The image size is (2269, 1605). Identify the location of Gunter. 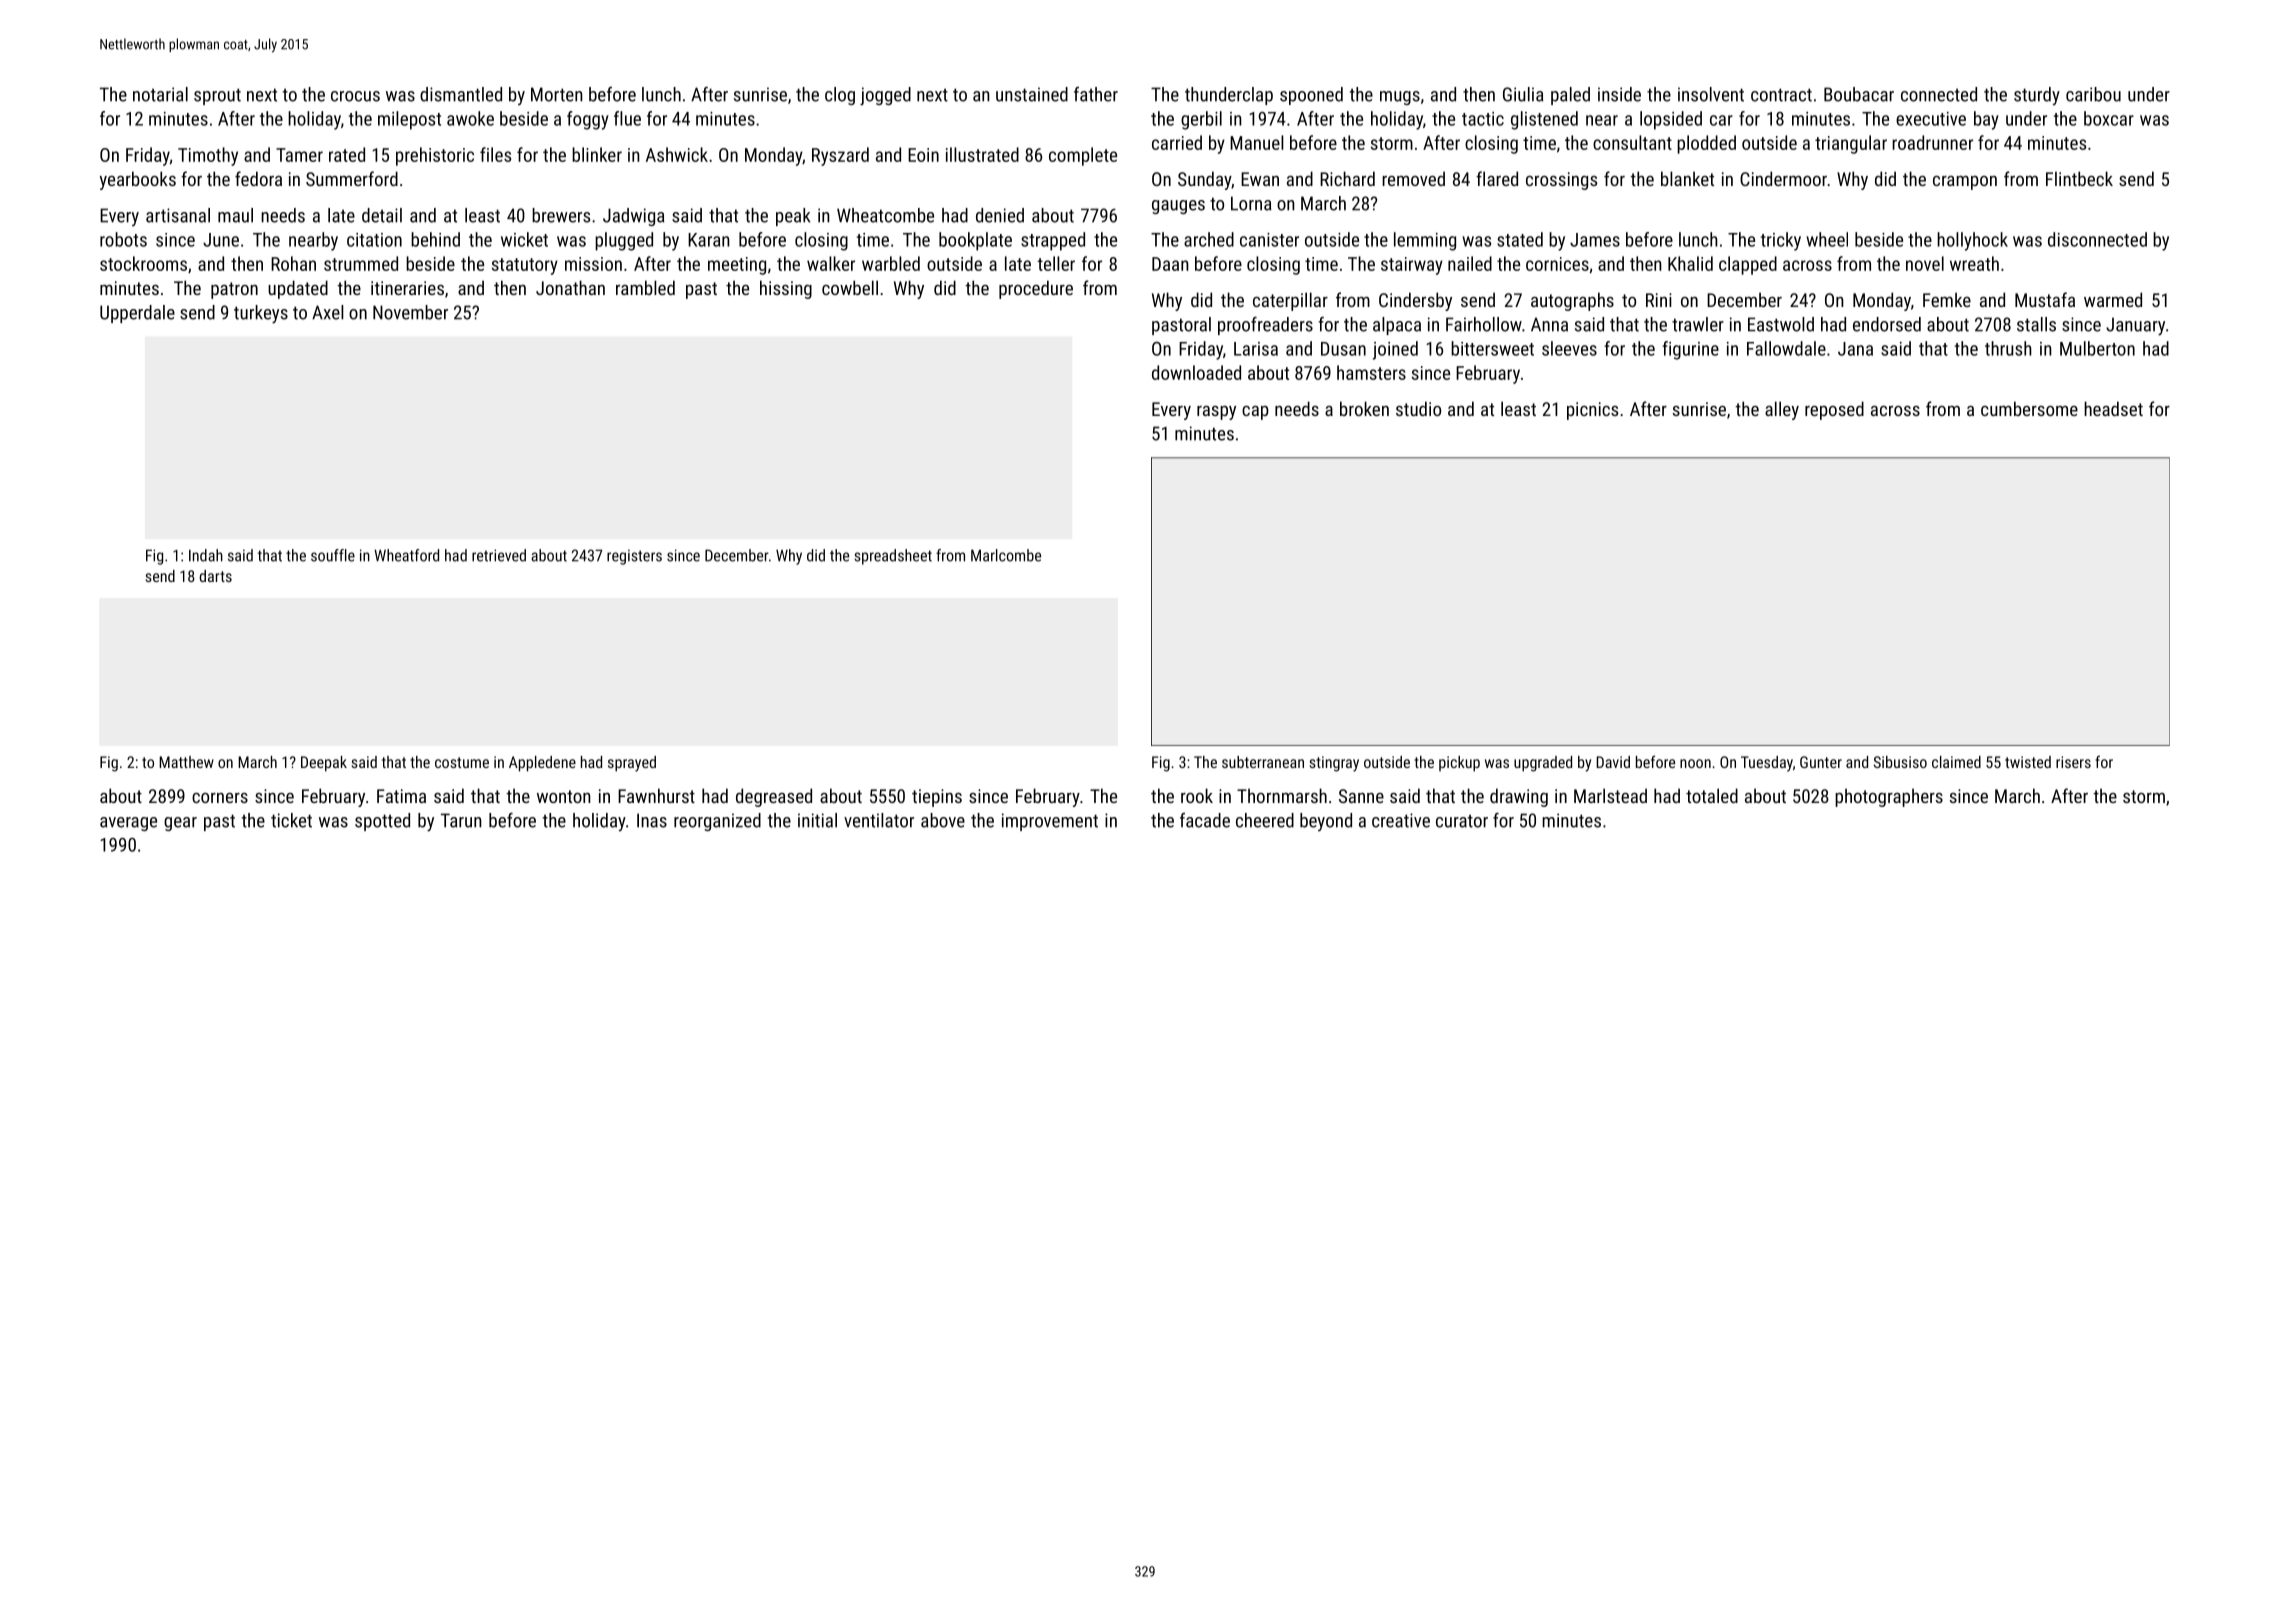
(1821, 762).
